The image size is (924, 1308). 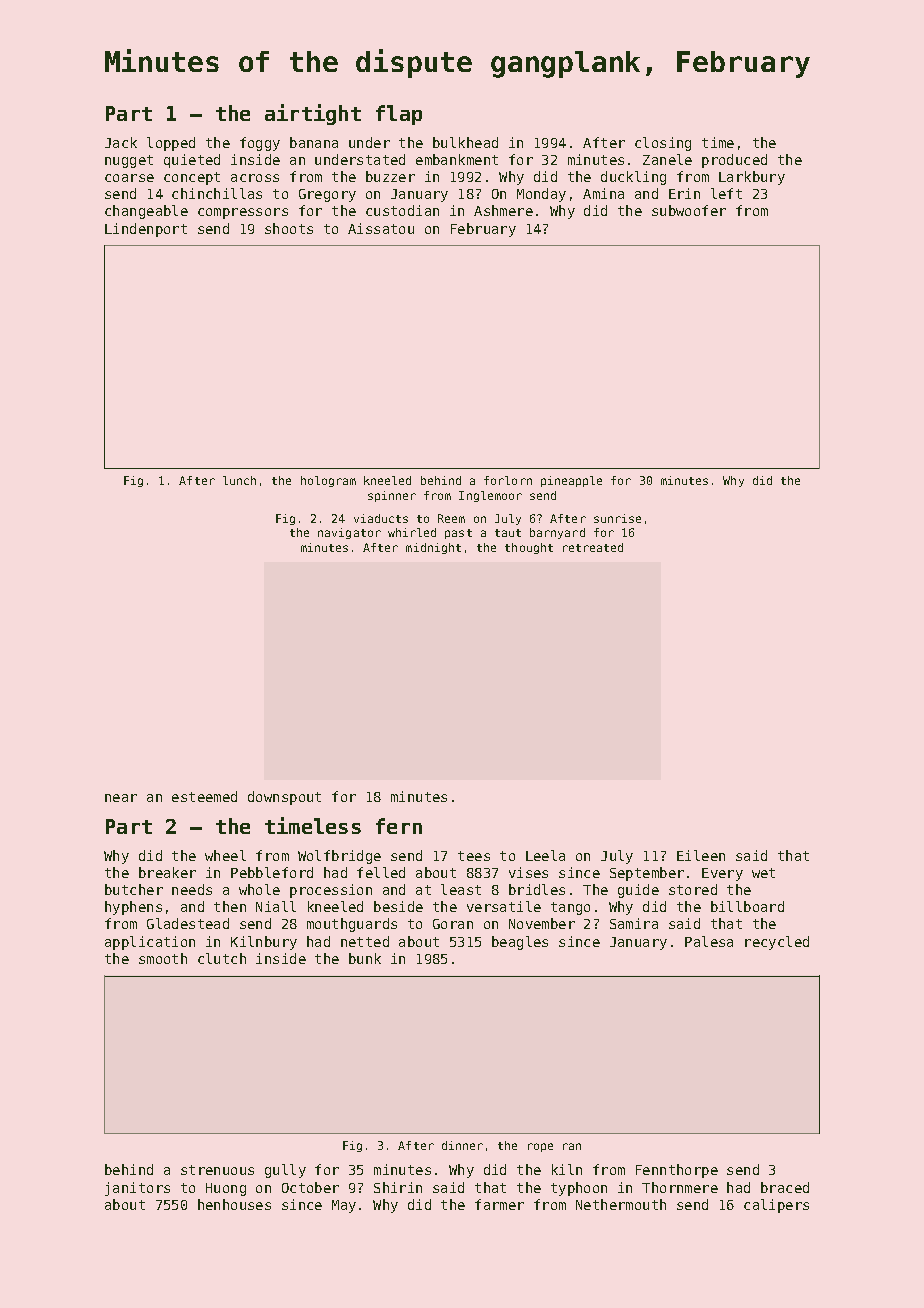 What do you see at coordinates (272, 872) in the screenshot?
I see `Pebbleford` at bounding box center [272, 872].
